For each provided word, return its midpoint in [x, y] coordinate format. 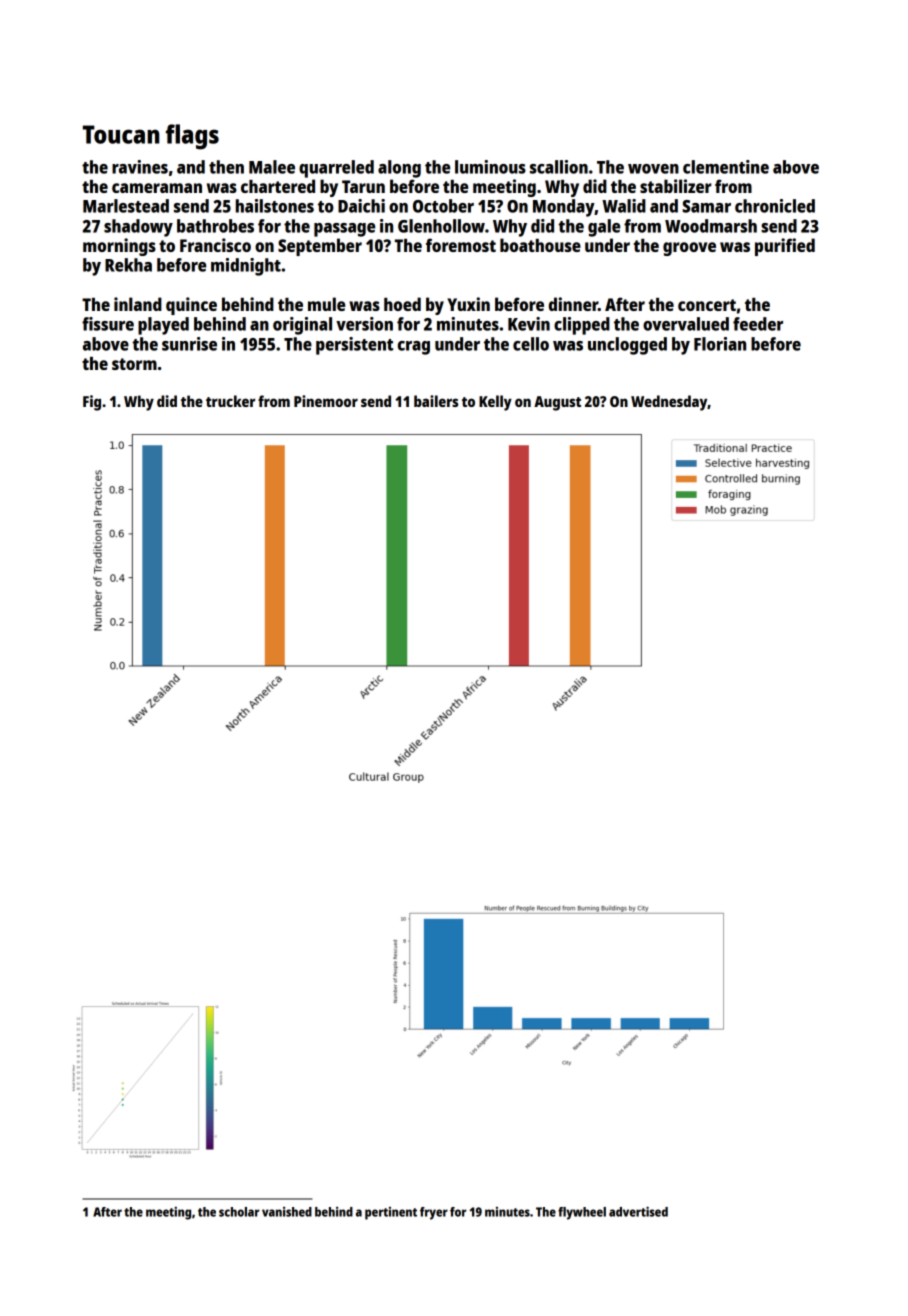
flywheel [582, 1213]
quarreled [336, 169]
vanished [287, 1212]
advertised [638, 1211]
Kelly [495, 403]
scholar [239, 1212]
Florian [720, 344]
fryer [434, 1213]
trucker [230, 401]
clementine [726, 167]
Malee [272, 167]
